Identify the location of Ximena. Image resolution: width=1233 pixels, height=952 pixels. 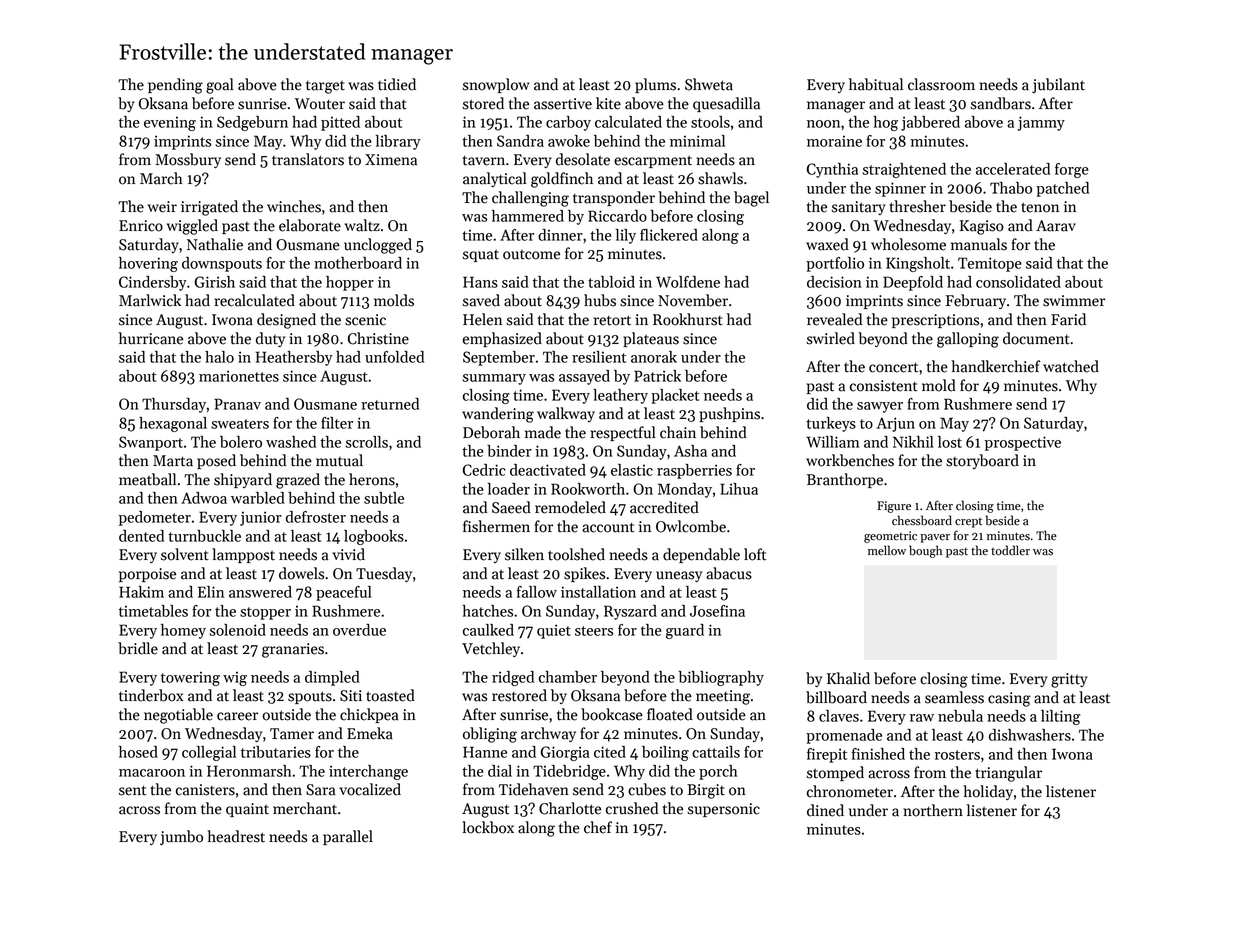
(391, 160).
